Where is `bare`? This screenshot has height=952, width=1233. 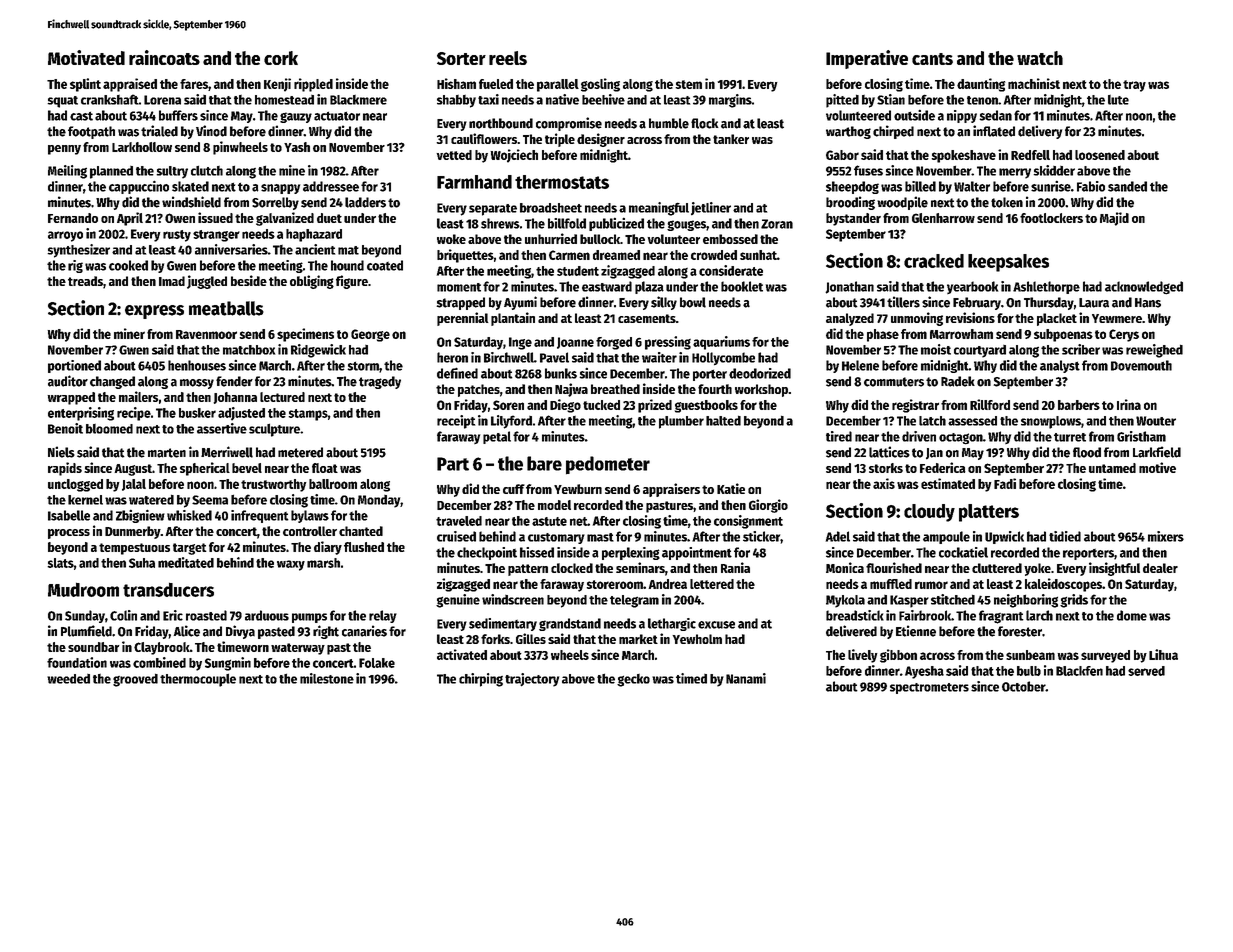
bare is located at coordinates (544, 463).
